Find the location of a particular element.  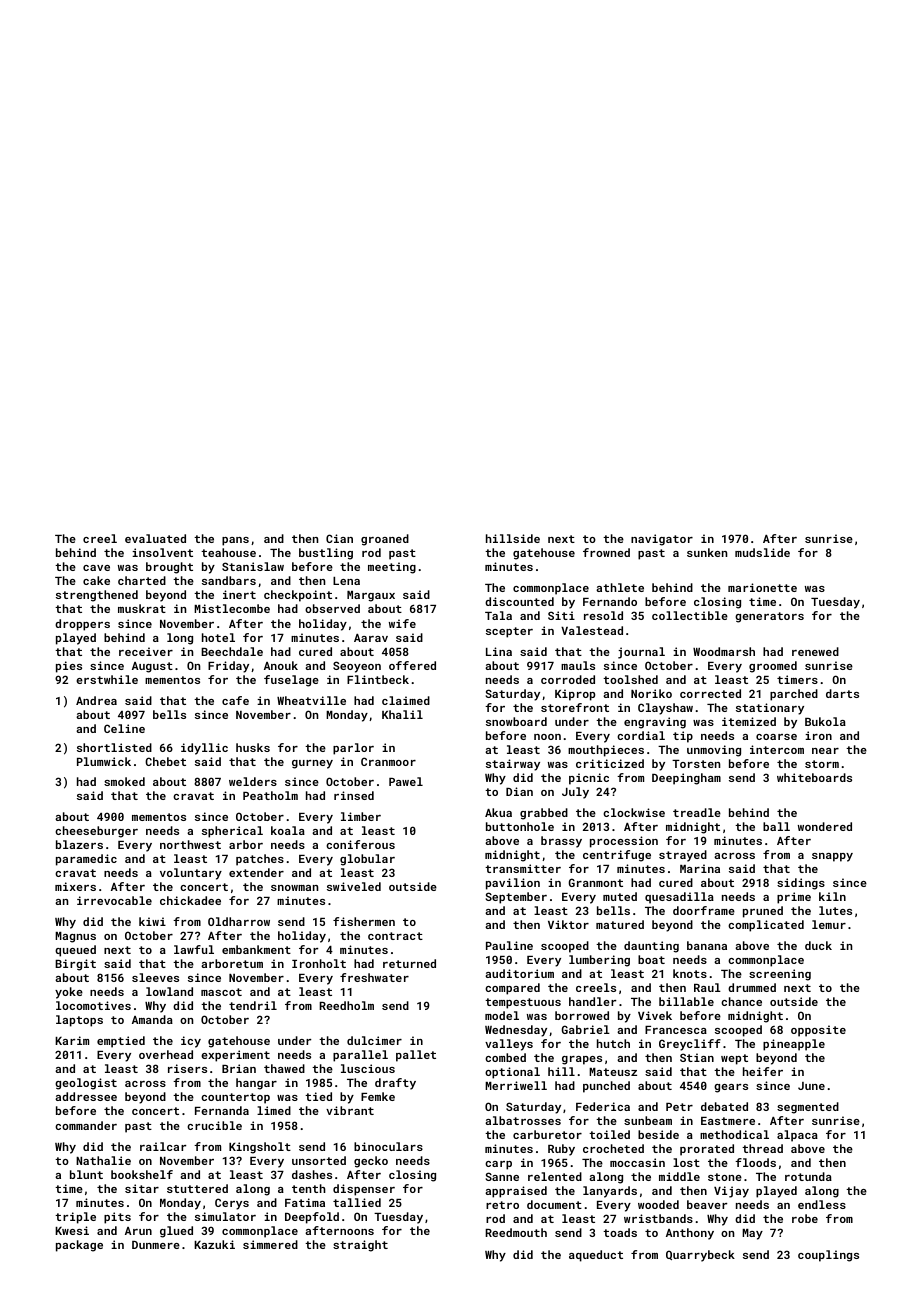

simmered is located at coordinates (270, 1244).
